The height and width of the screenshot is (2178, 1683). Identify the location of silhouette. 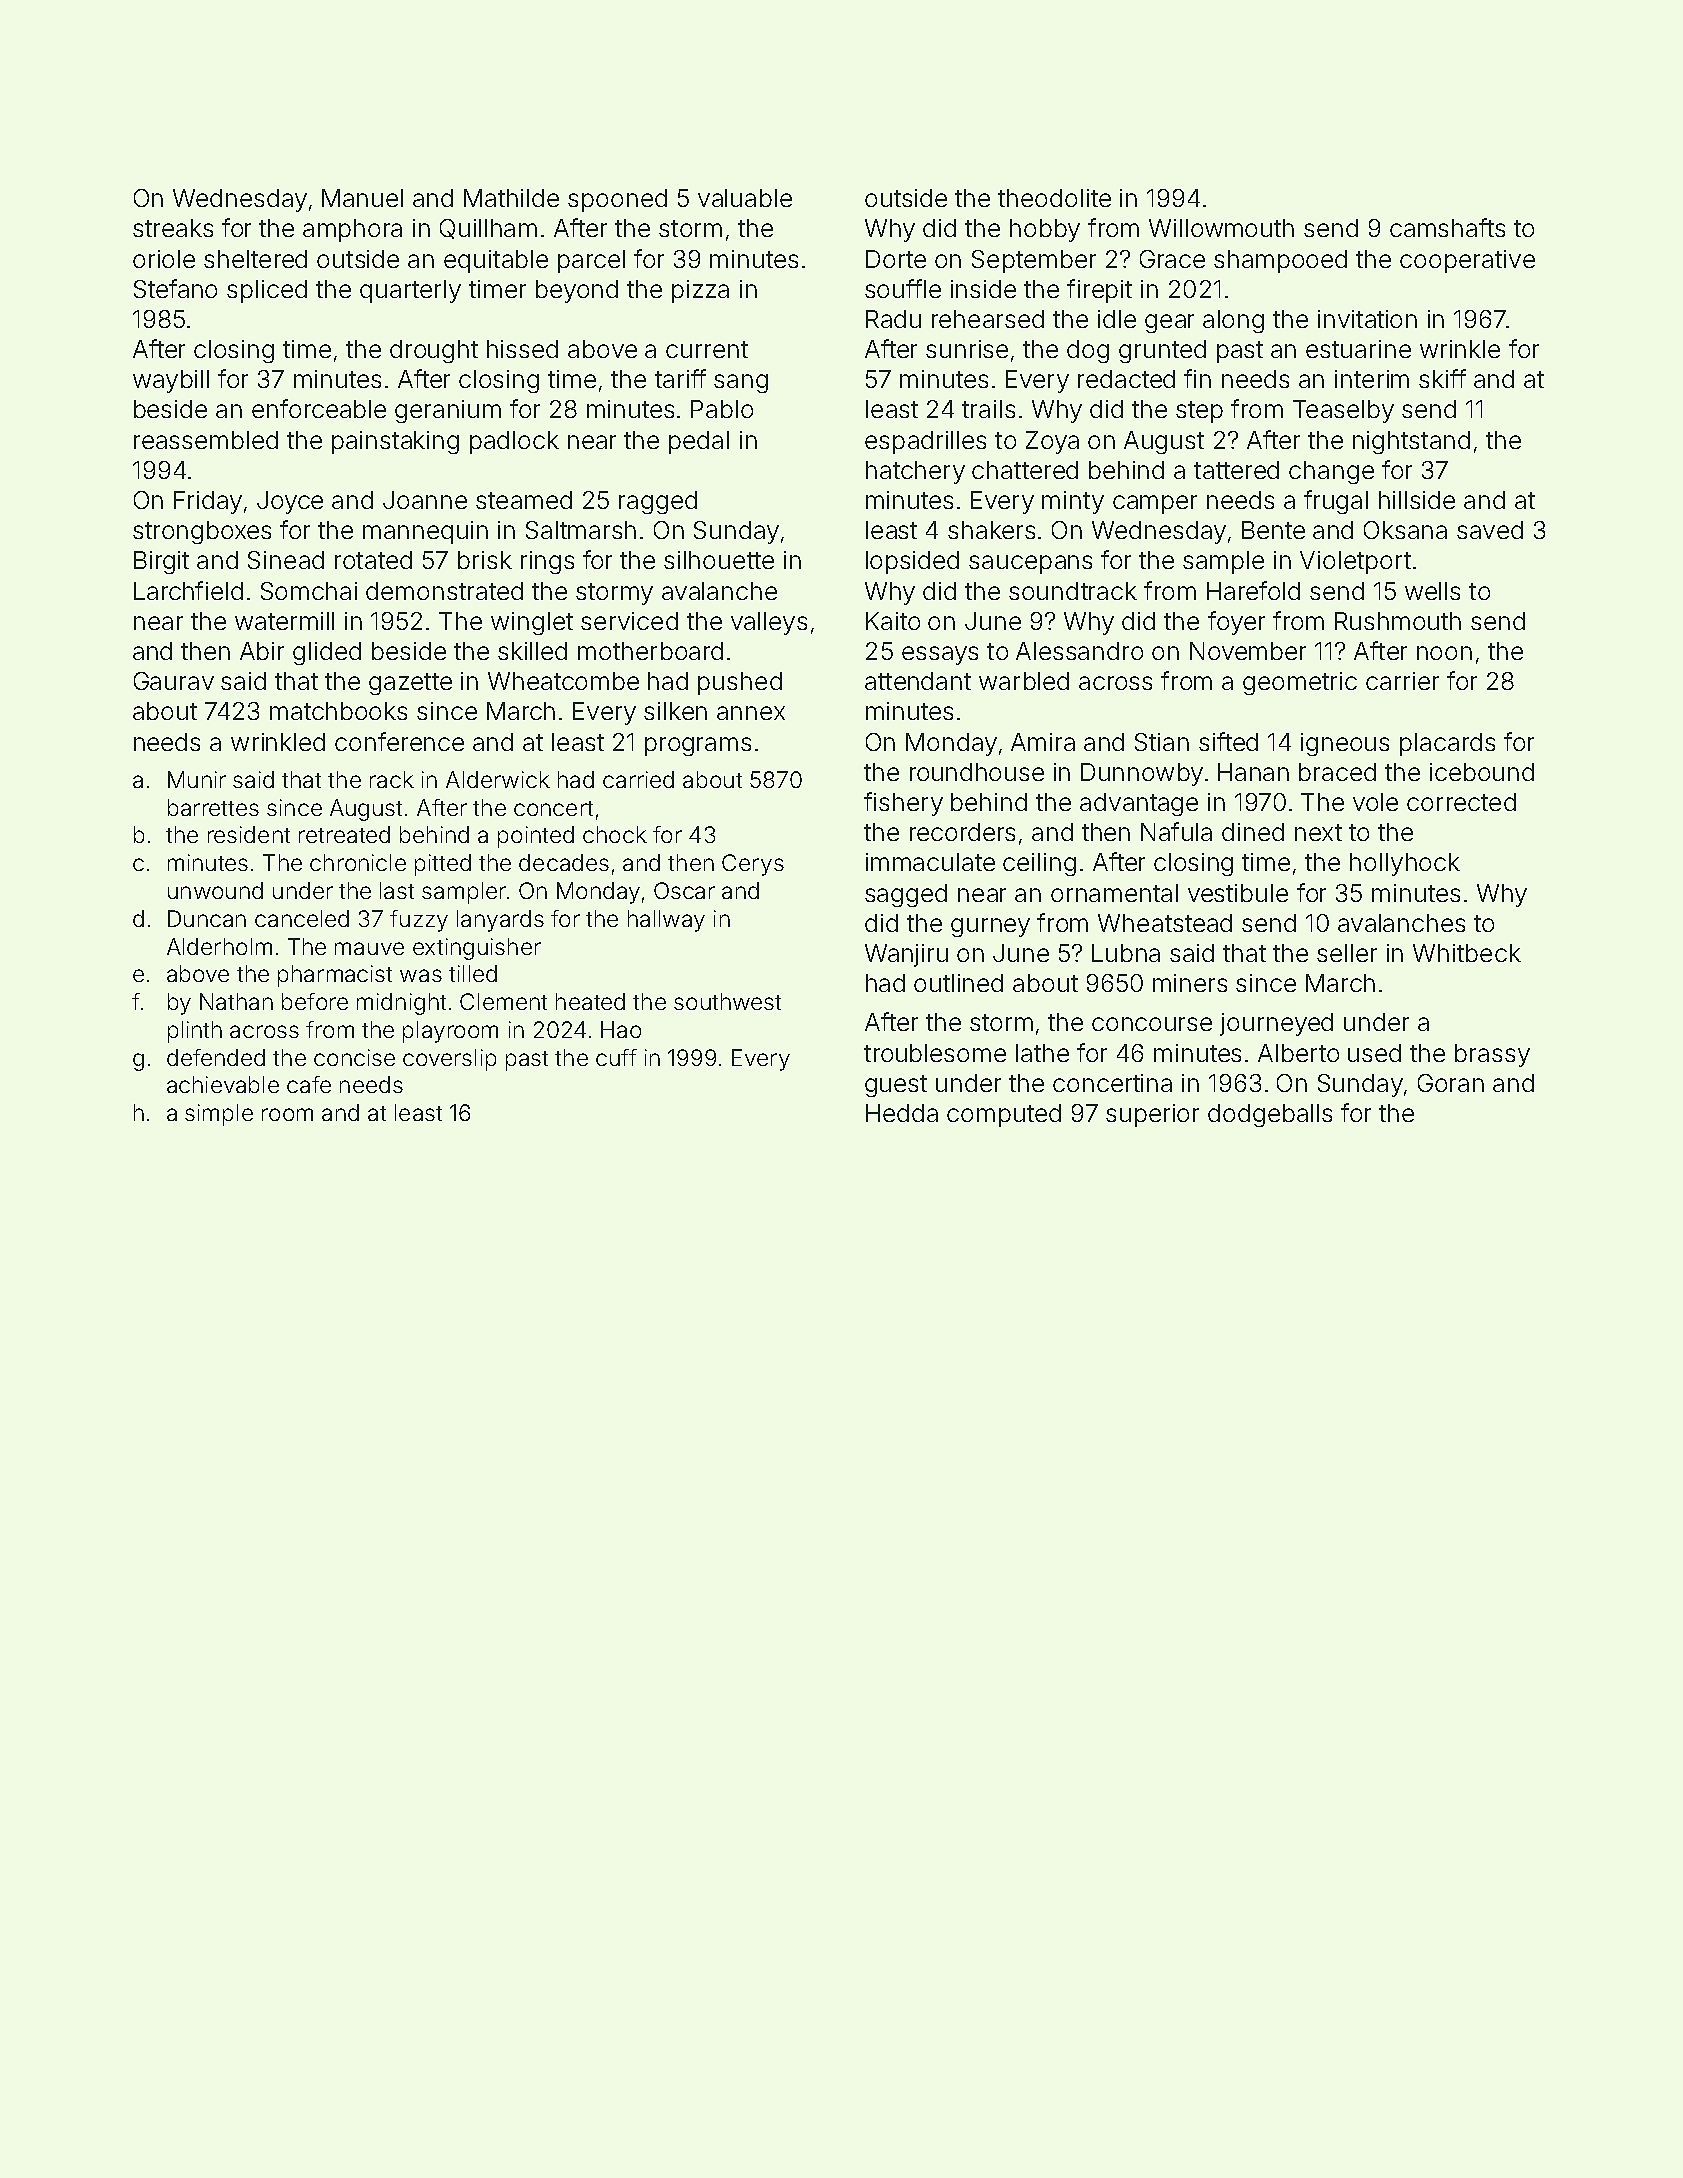
(719, 560).
